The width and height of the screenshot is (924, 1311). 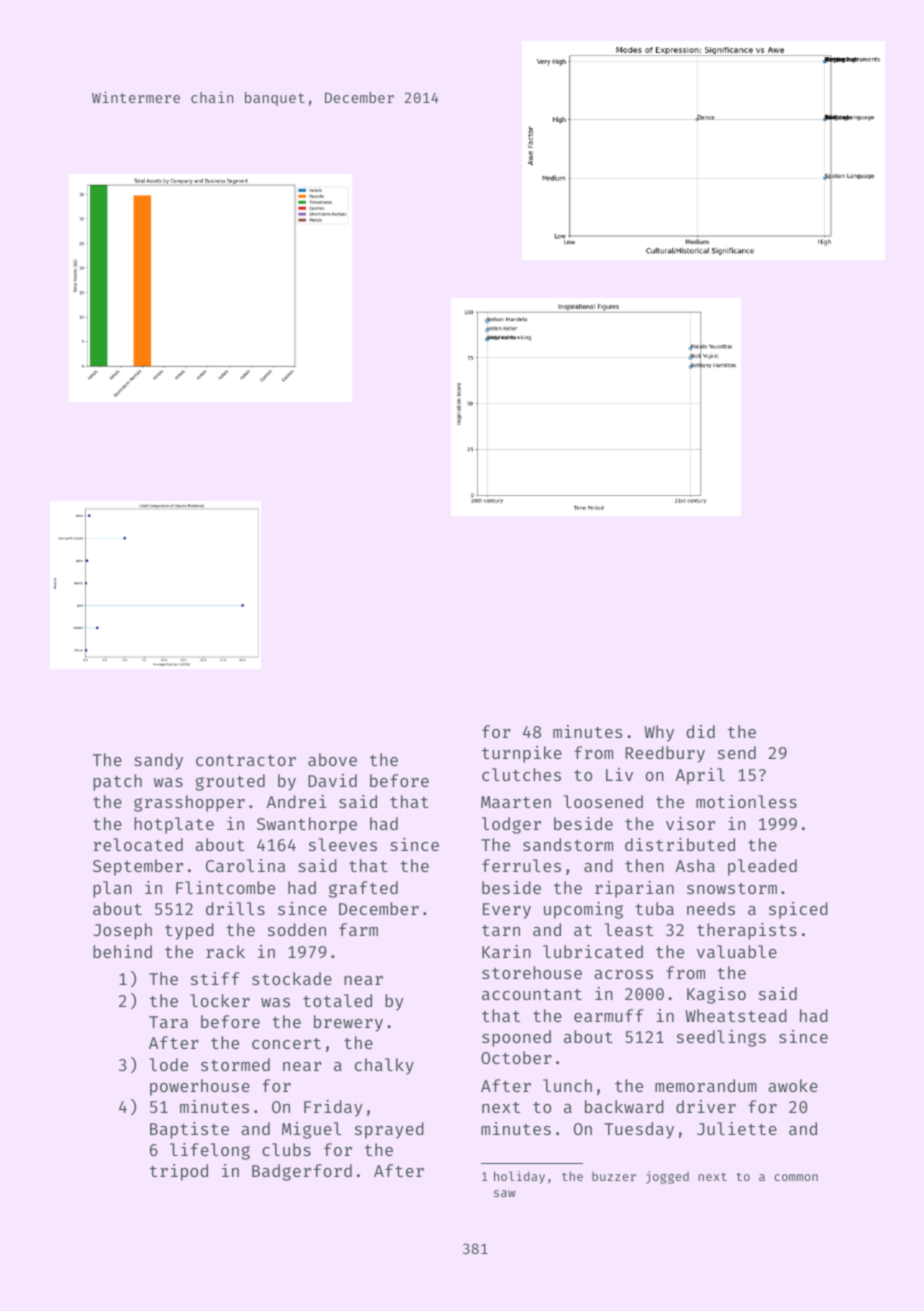 I want to click on saw, so click(x=504, y=1193).
